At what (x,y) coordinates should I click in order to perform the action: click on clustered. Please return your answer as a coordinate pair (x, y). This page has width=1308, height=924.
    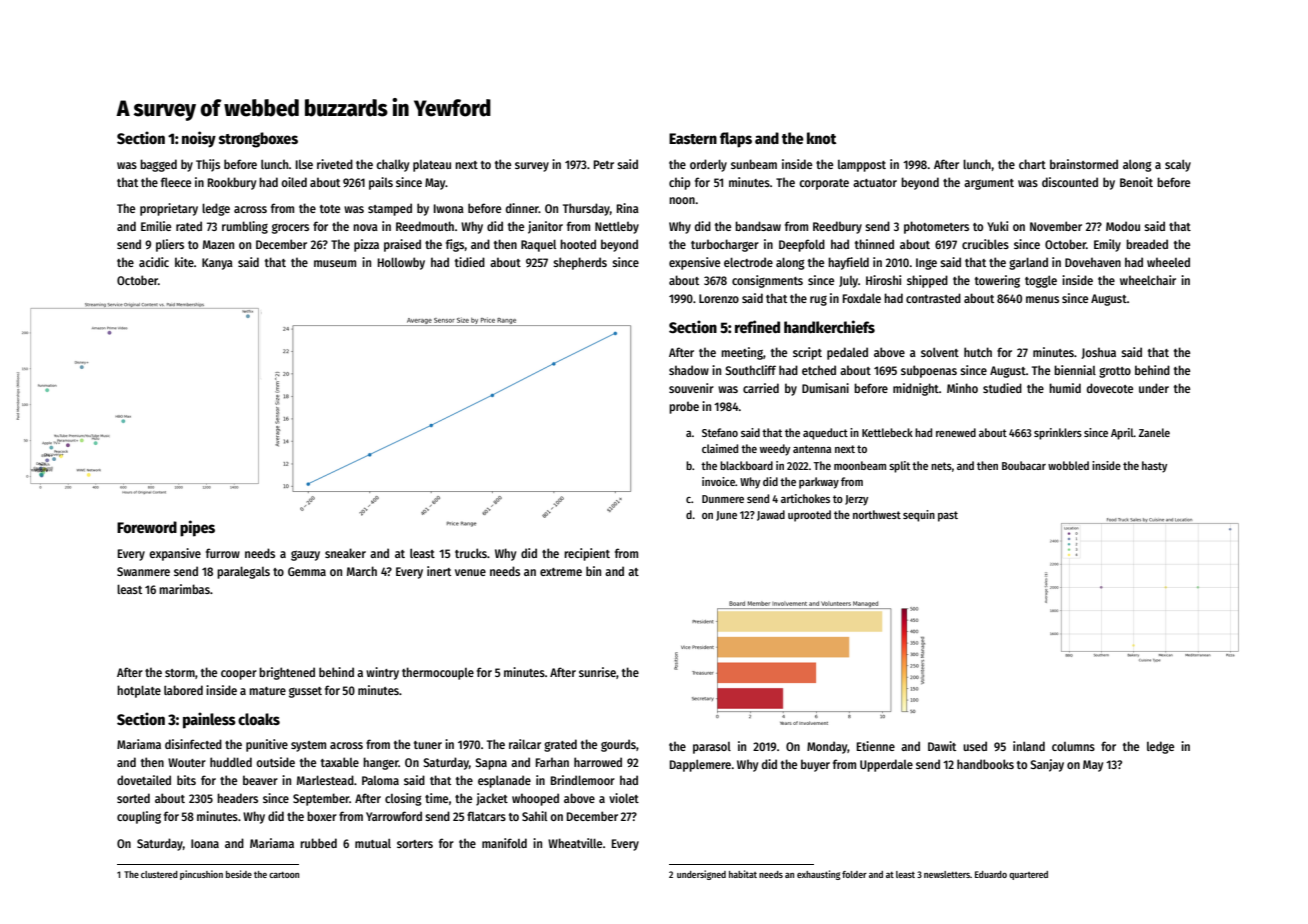
    Looking at the image, I should click on (159, 874).
